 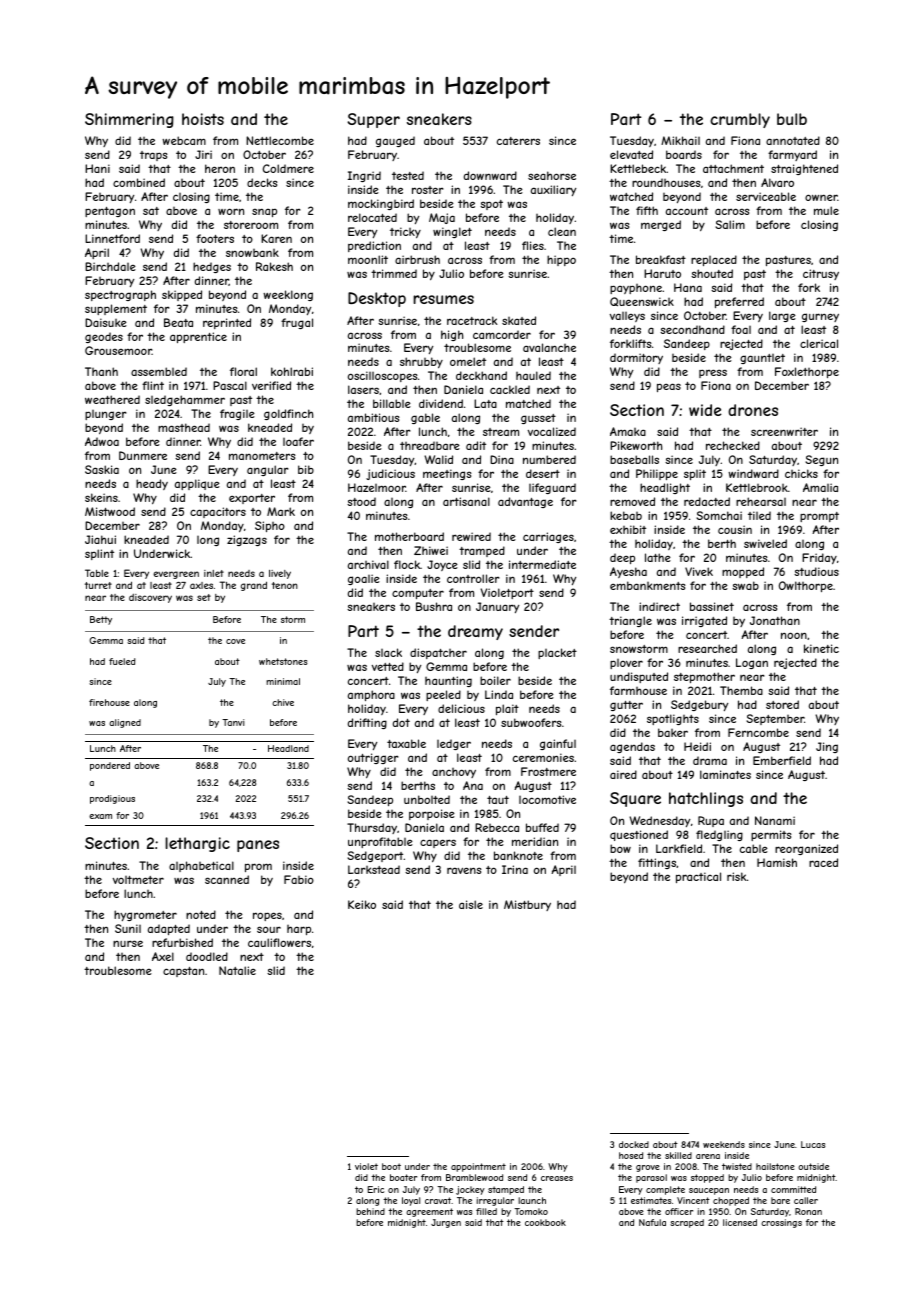 What do you see at coordinates (699, 705) in the screenshot?
I see `Sedgebury` at bounding box center [699, 705].
